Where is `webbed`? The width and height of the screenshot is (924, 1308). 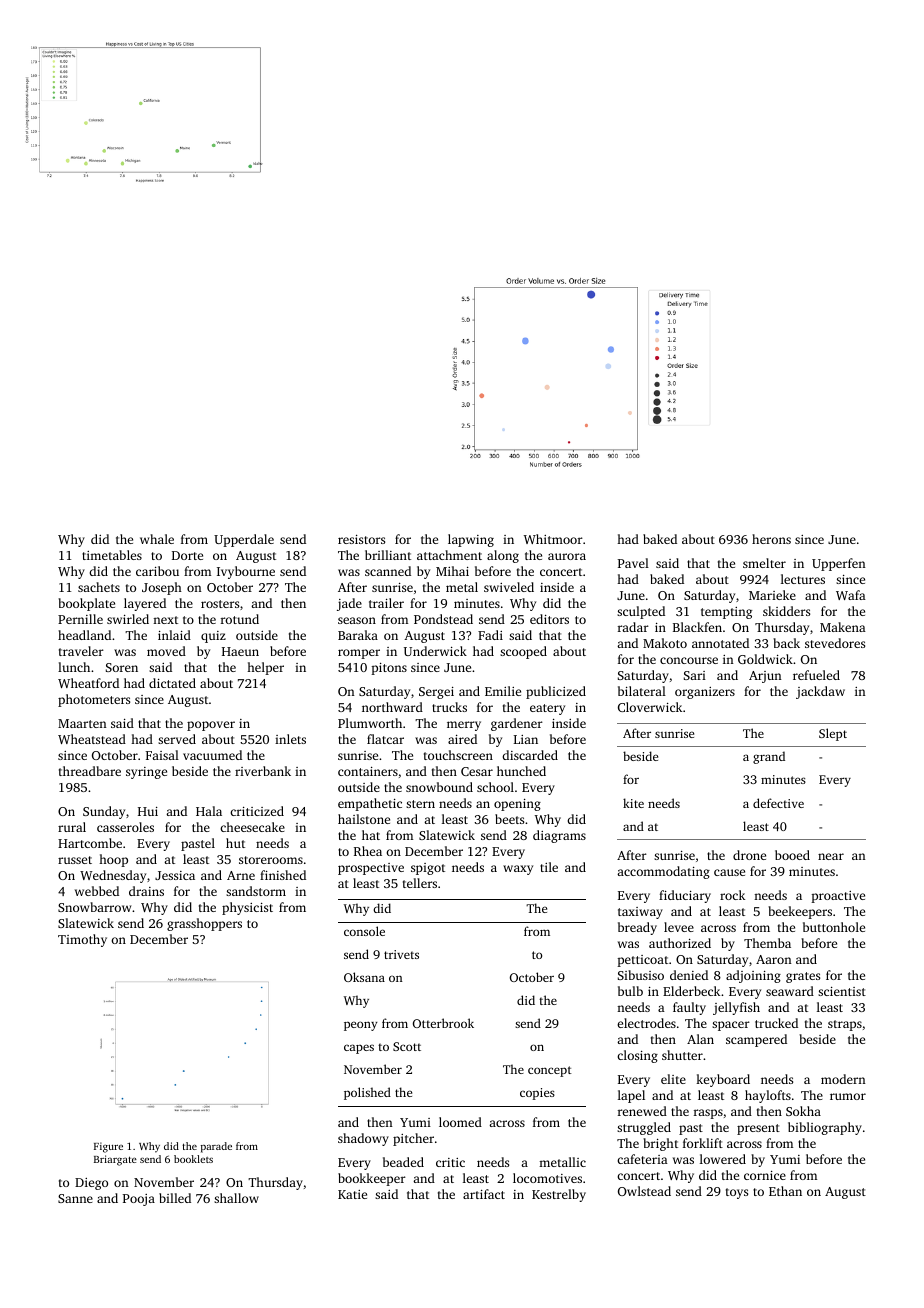 webbed is located at coordinates (97, 891).
